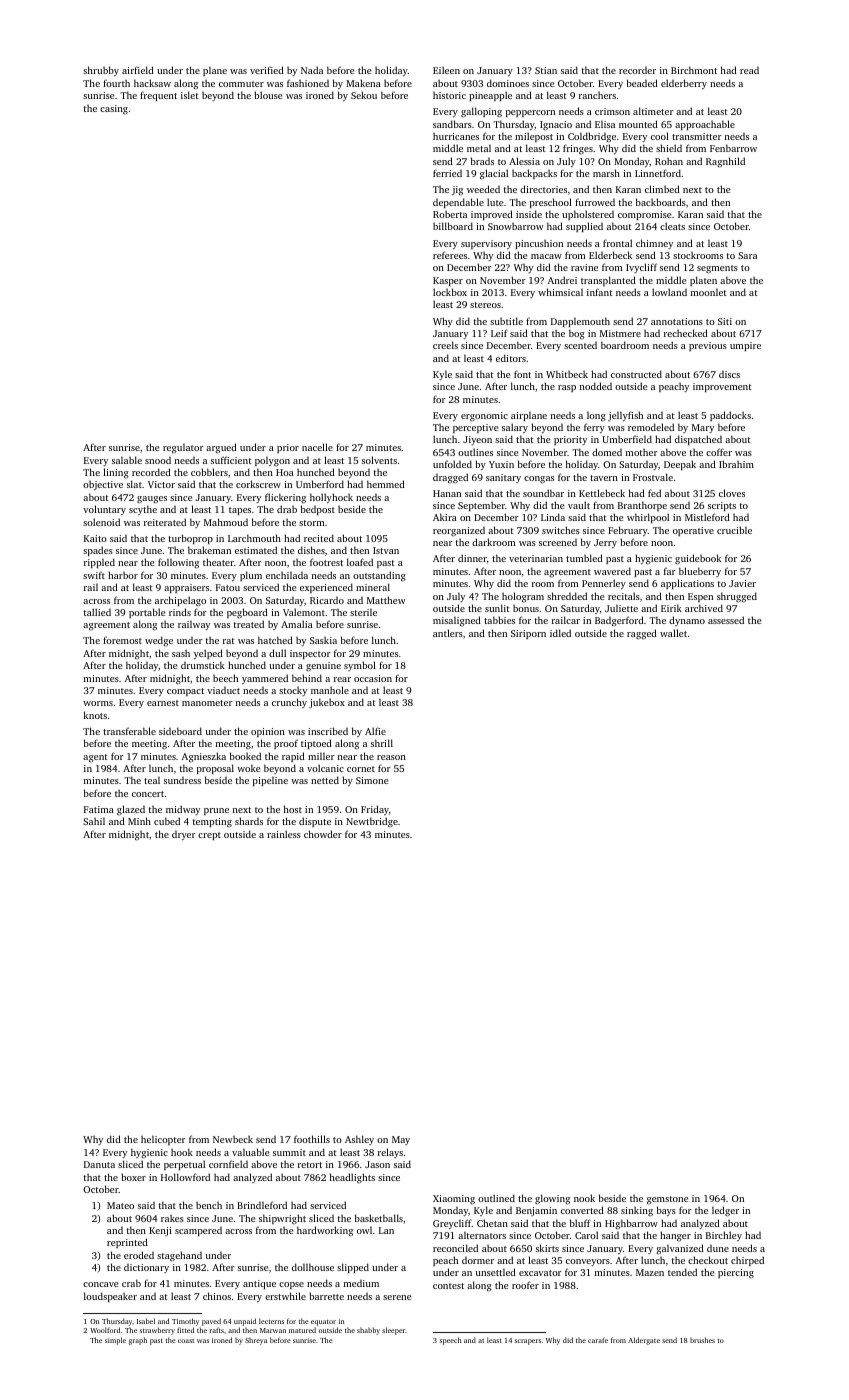  What do you see at coordinates (372, 822) in the page?
I see `Newtbridge` at bounding box center [372, 822].
